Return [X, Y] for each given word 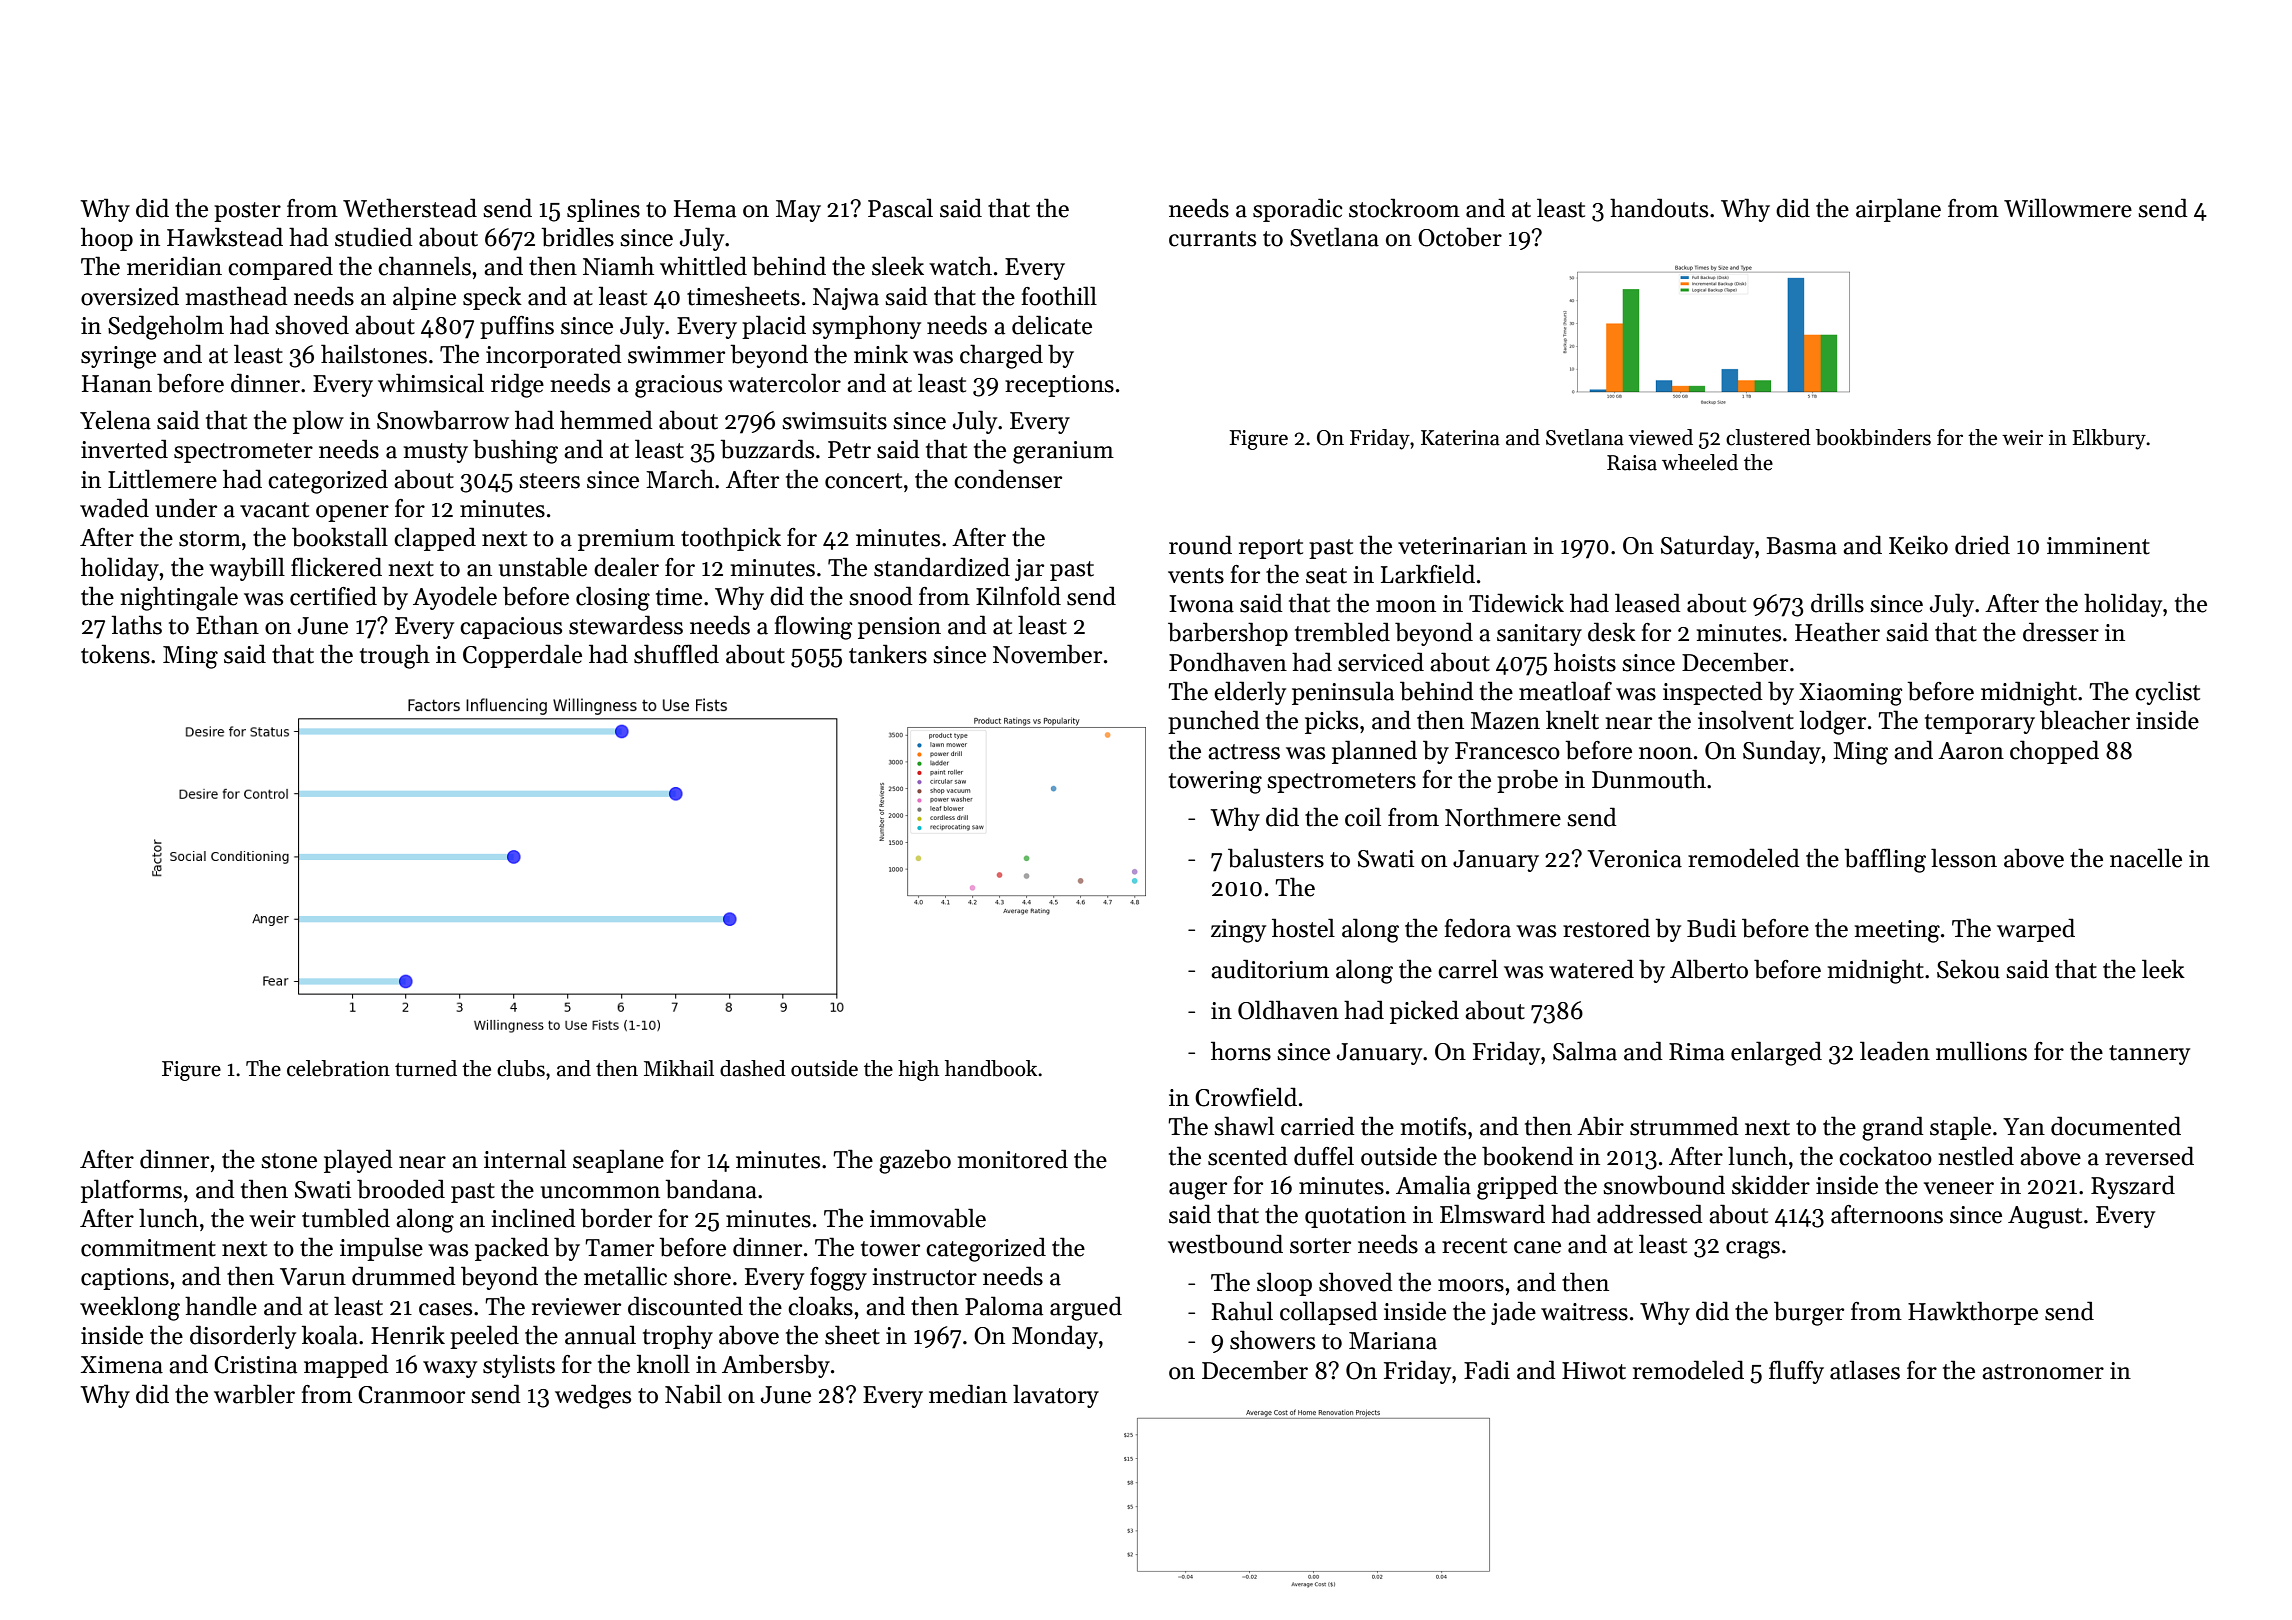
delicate [1052, 325]
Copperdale [522, 656]
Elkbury [2109, 439]
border [616, 1218]
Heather [1837, 632]
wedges [593, 1396]
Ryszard [2133, 1187]
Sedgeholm [166, 327]
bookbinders [1873, 437]
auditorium [1270, 969]
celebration [338, 1068]
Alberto [1709, 969]
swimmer [676, 355]
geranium [1063, 452]
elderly [1250, 693]
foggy [838, 1279]
